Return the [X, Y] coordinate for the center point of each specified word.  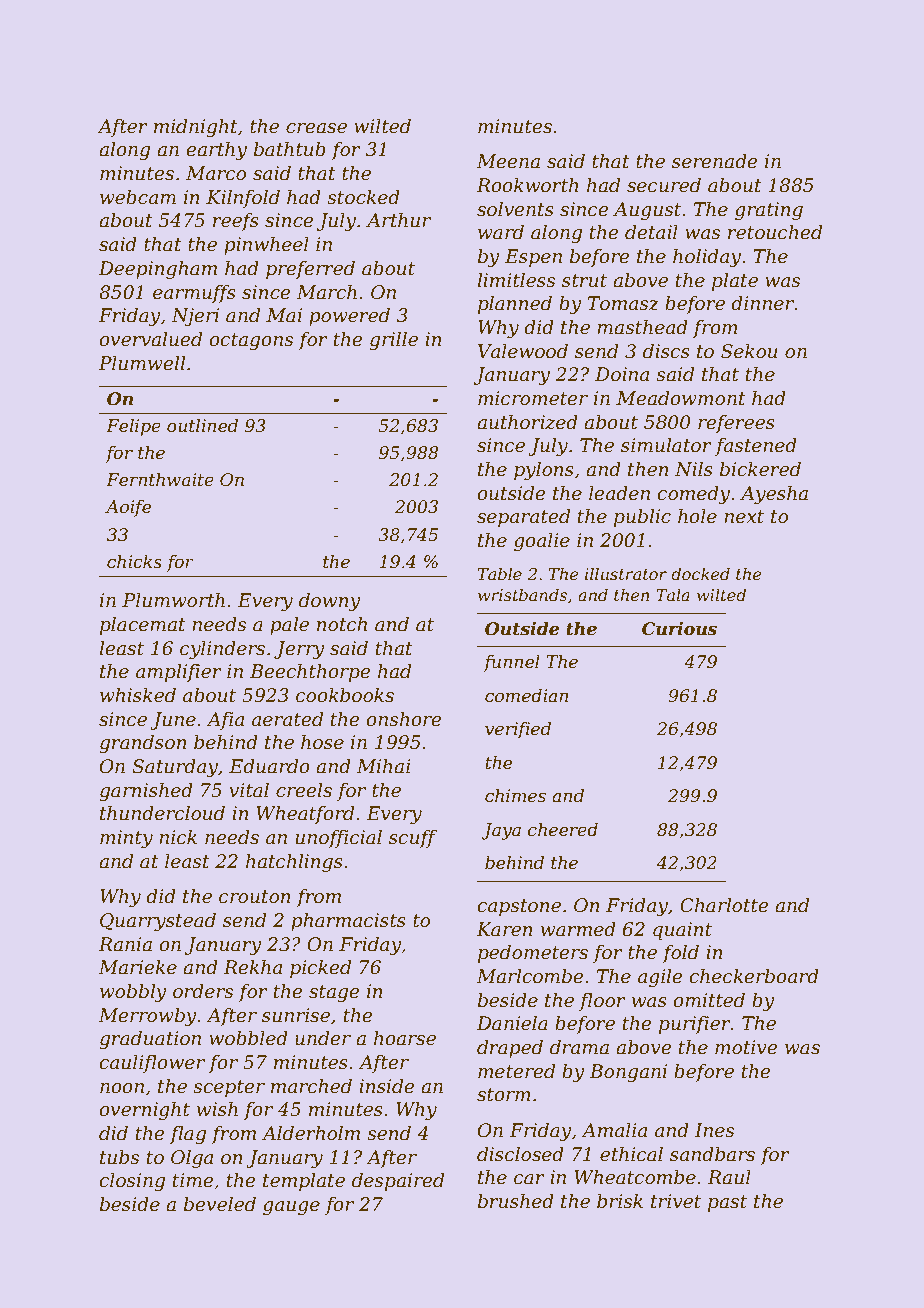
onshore [404, 719]
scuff [413, 839]
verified [518, 730]
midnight [196, 128]
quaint [682, 931]
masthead [642, 327]
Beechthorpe [310, 673]
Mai [284, 315]
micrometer [533, 398]
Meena [508, 161]
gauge [291, 1208]
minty [126, 839]
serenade [715, 161]
